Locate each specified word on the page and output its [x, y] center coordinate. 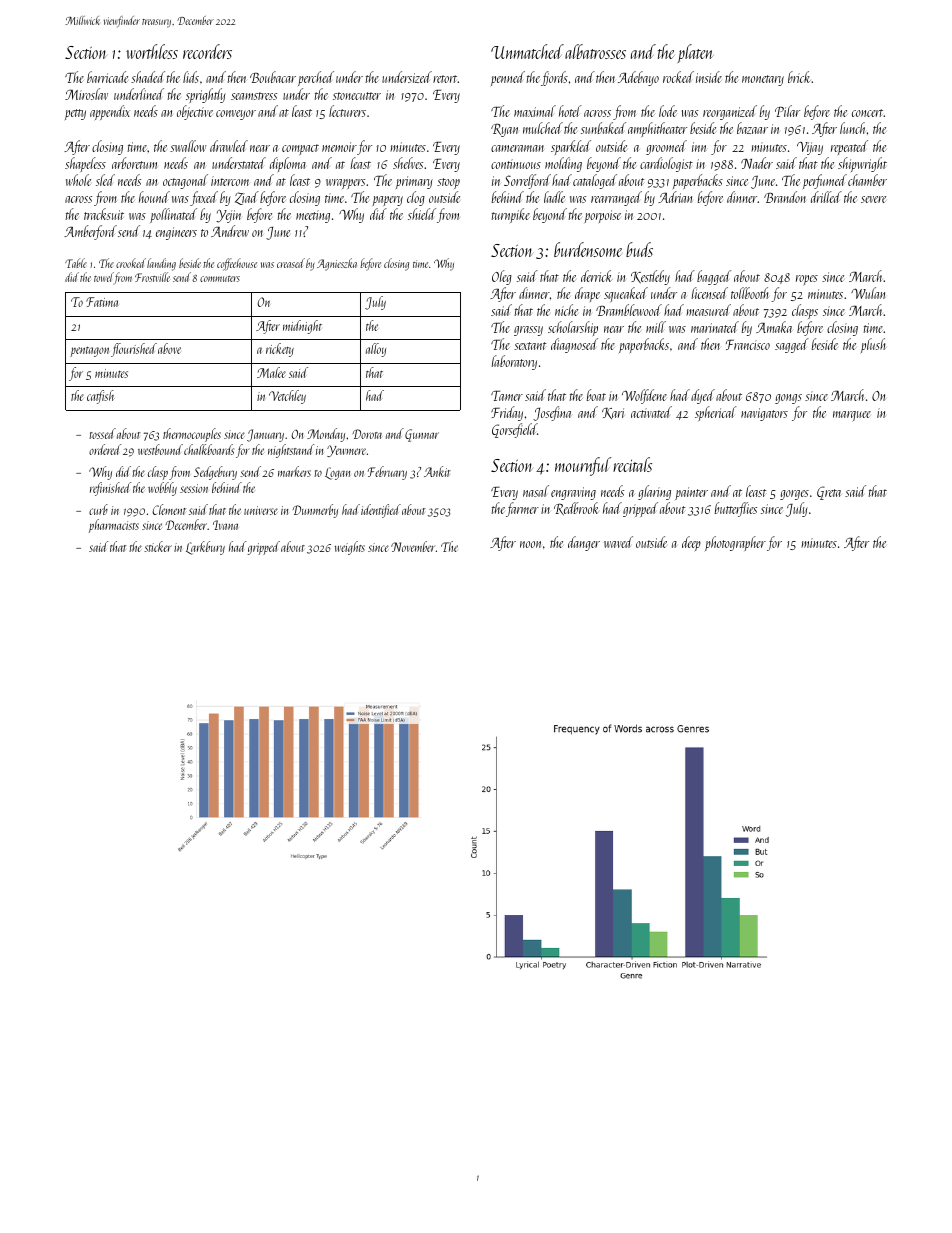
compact [300, 149]
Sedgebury [215, 473]
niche [566, 310]
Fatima [102, 302]
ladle [554, 197]
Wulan [868, 293]
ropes [807, 280]
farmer [522, 509]
